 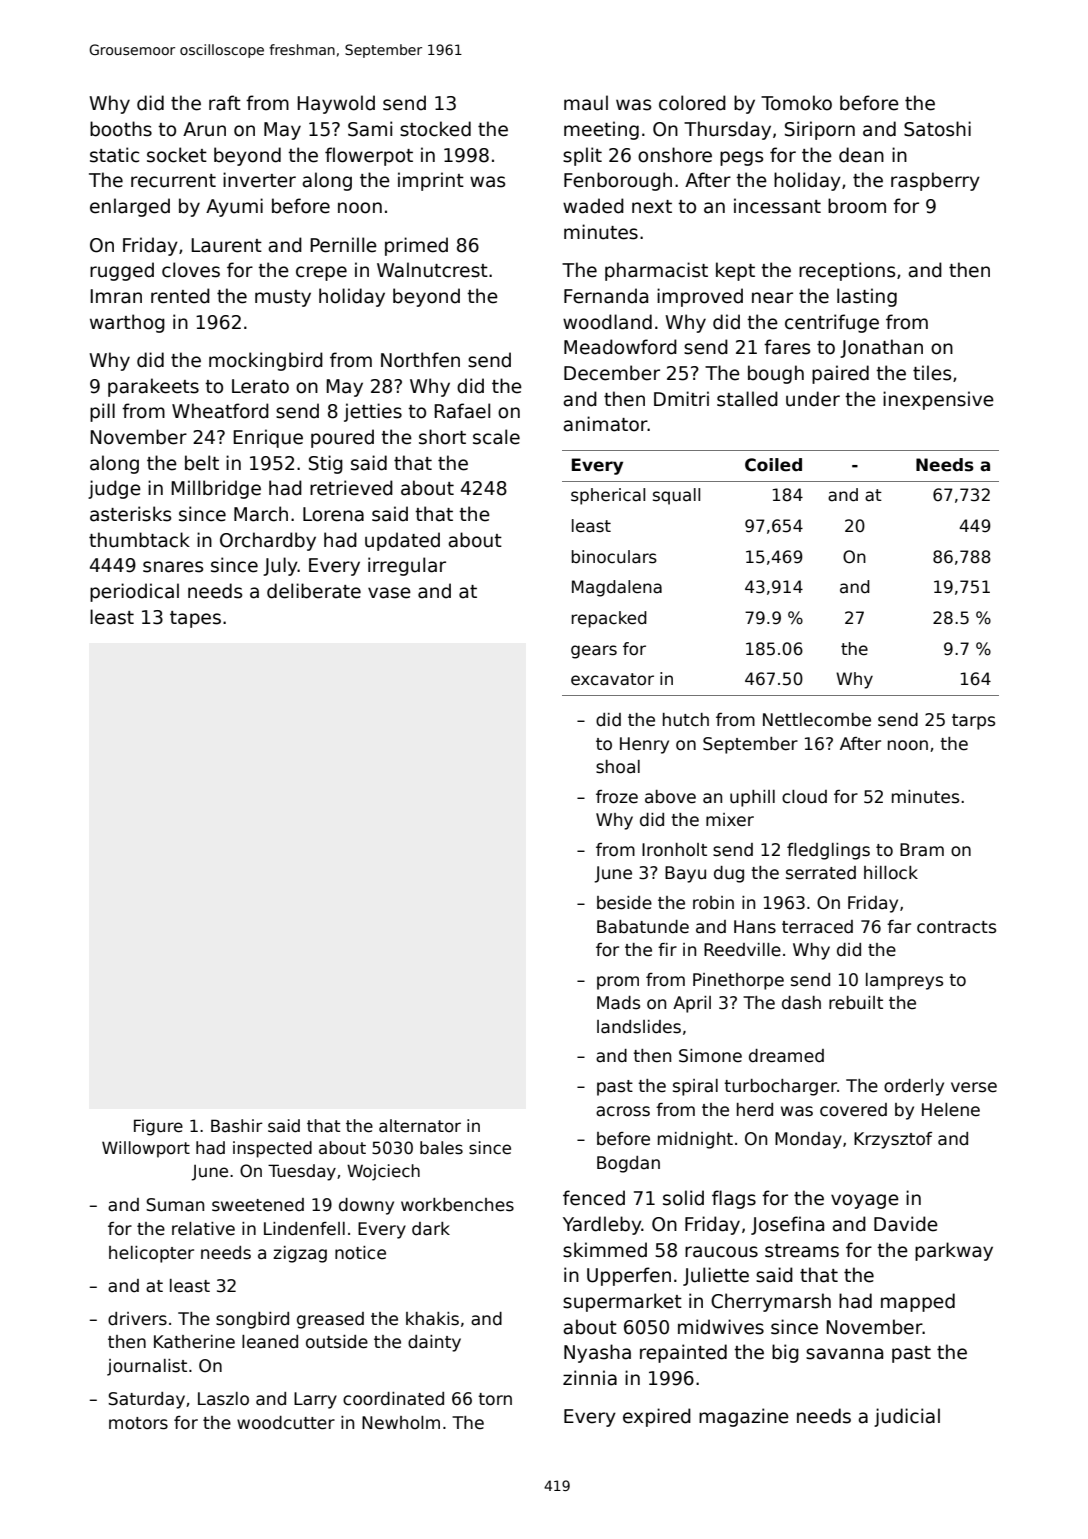 I want to click on beside, so click(x=624, y=903).
